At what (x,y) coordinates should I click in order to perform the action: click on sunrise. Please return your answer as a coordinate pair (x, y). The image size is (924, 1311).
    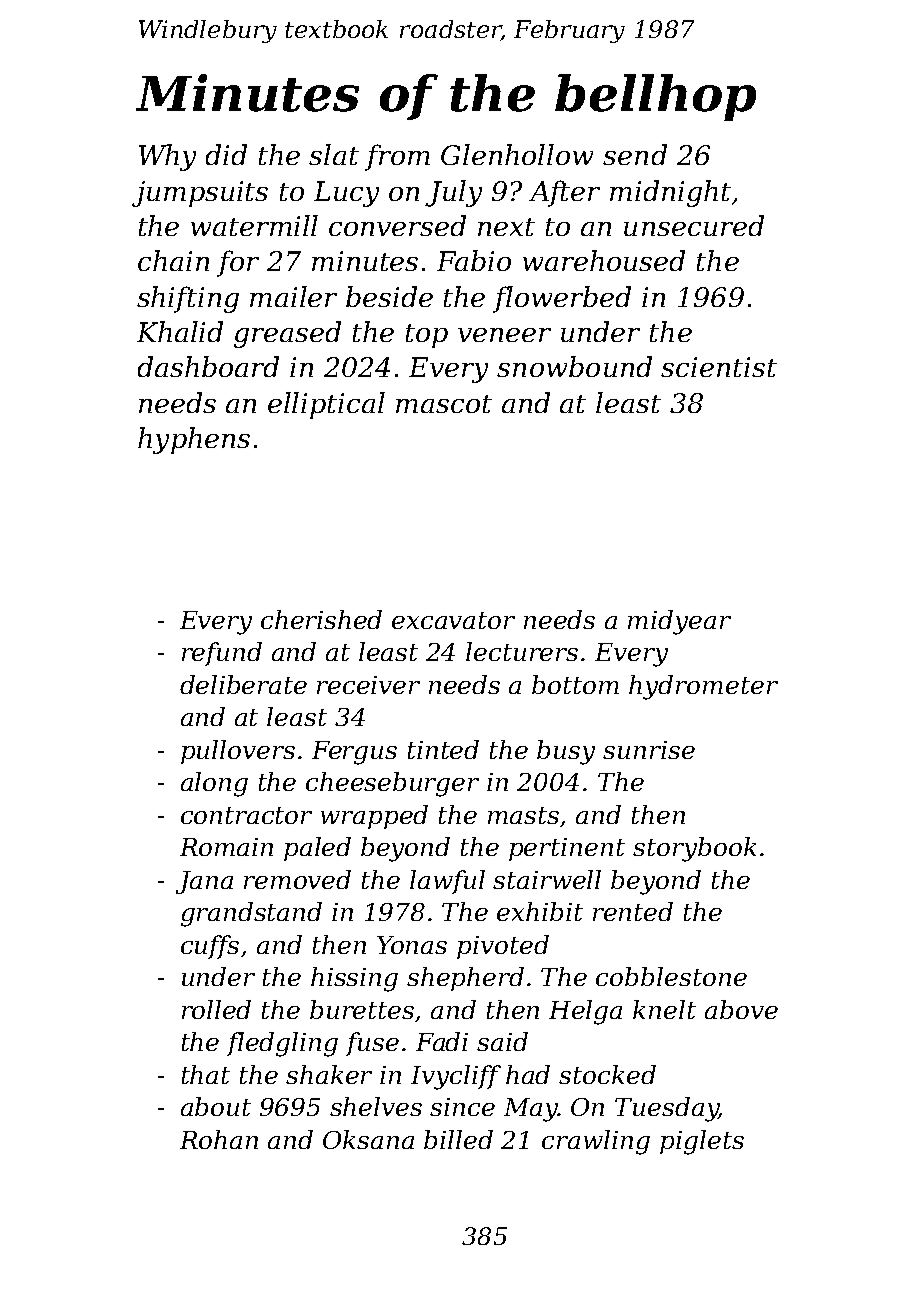
    Looking at the image, I should click on (649, 750).
